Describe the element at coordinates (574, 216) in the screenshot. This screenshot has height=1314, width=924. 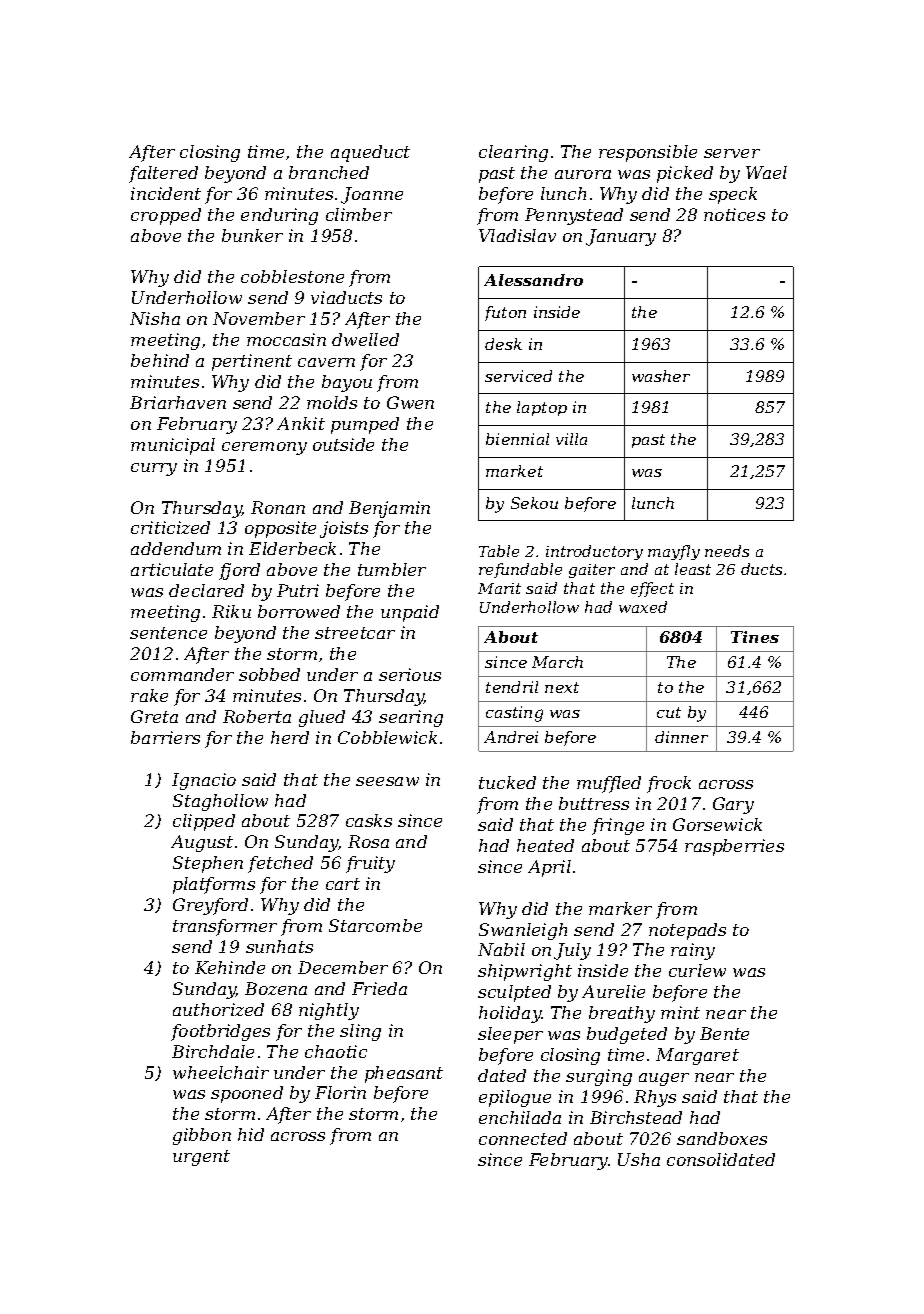
I see `Pennystead` at that location.
